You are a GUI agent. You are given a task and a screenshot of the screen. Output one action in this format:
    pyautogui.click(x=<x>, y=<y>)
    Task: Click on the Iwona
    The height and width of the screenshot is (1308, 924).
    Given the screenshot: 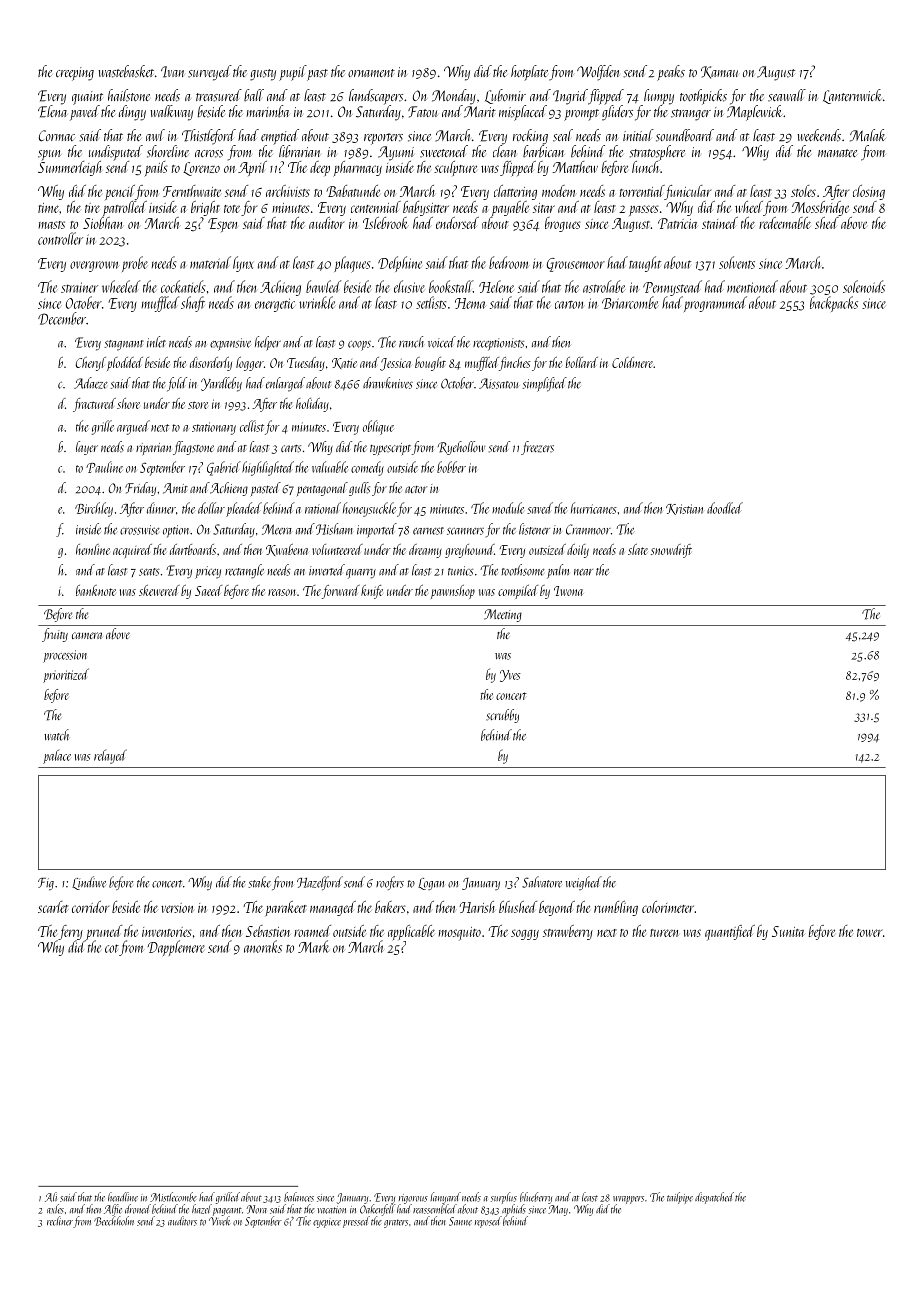 What is the action you would take?
    pyautogui.click(x=568, y=591)
